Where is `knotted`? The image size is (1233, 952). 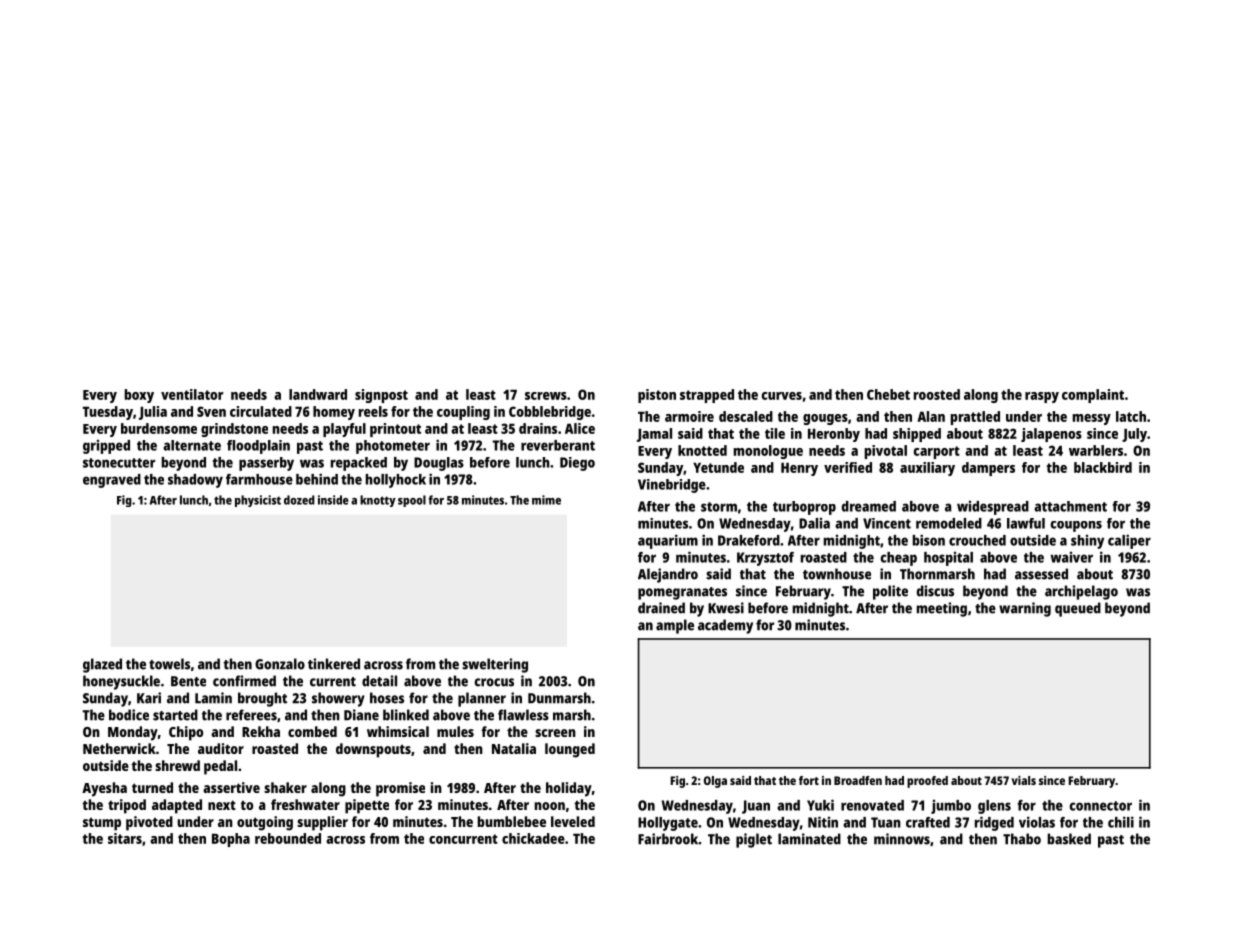
knotted is located at coordinates (702, 450).
